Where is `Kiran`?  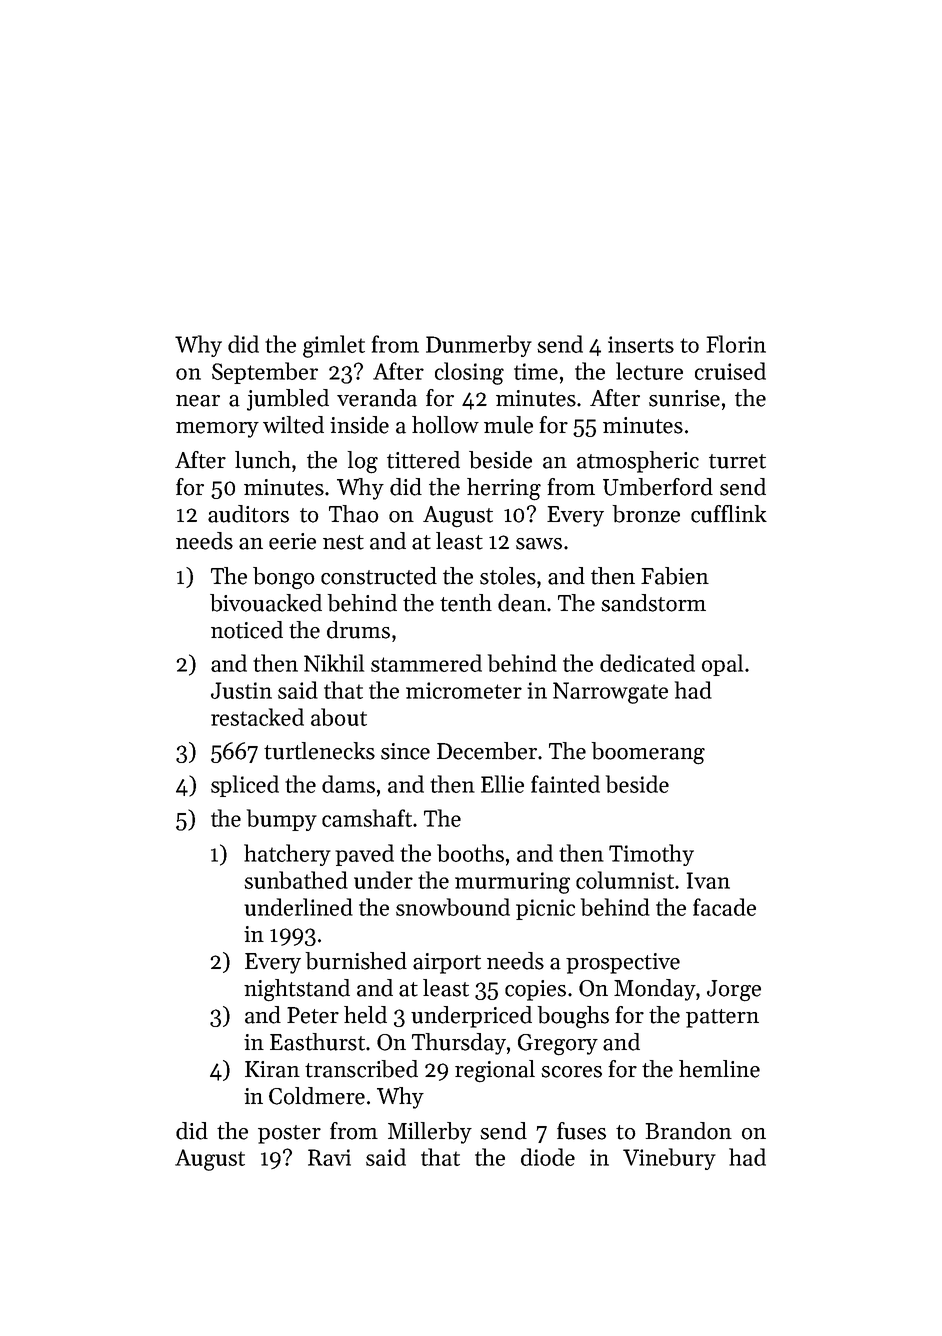
Kiran is located at coordinates (272, 1069).
